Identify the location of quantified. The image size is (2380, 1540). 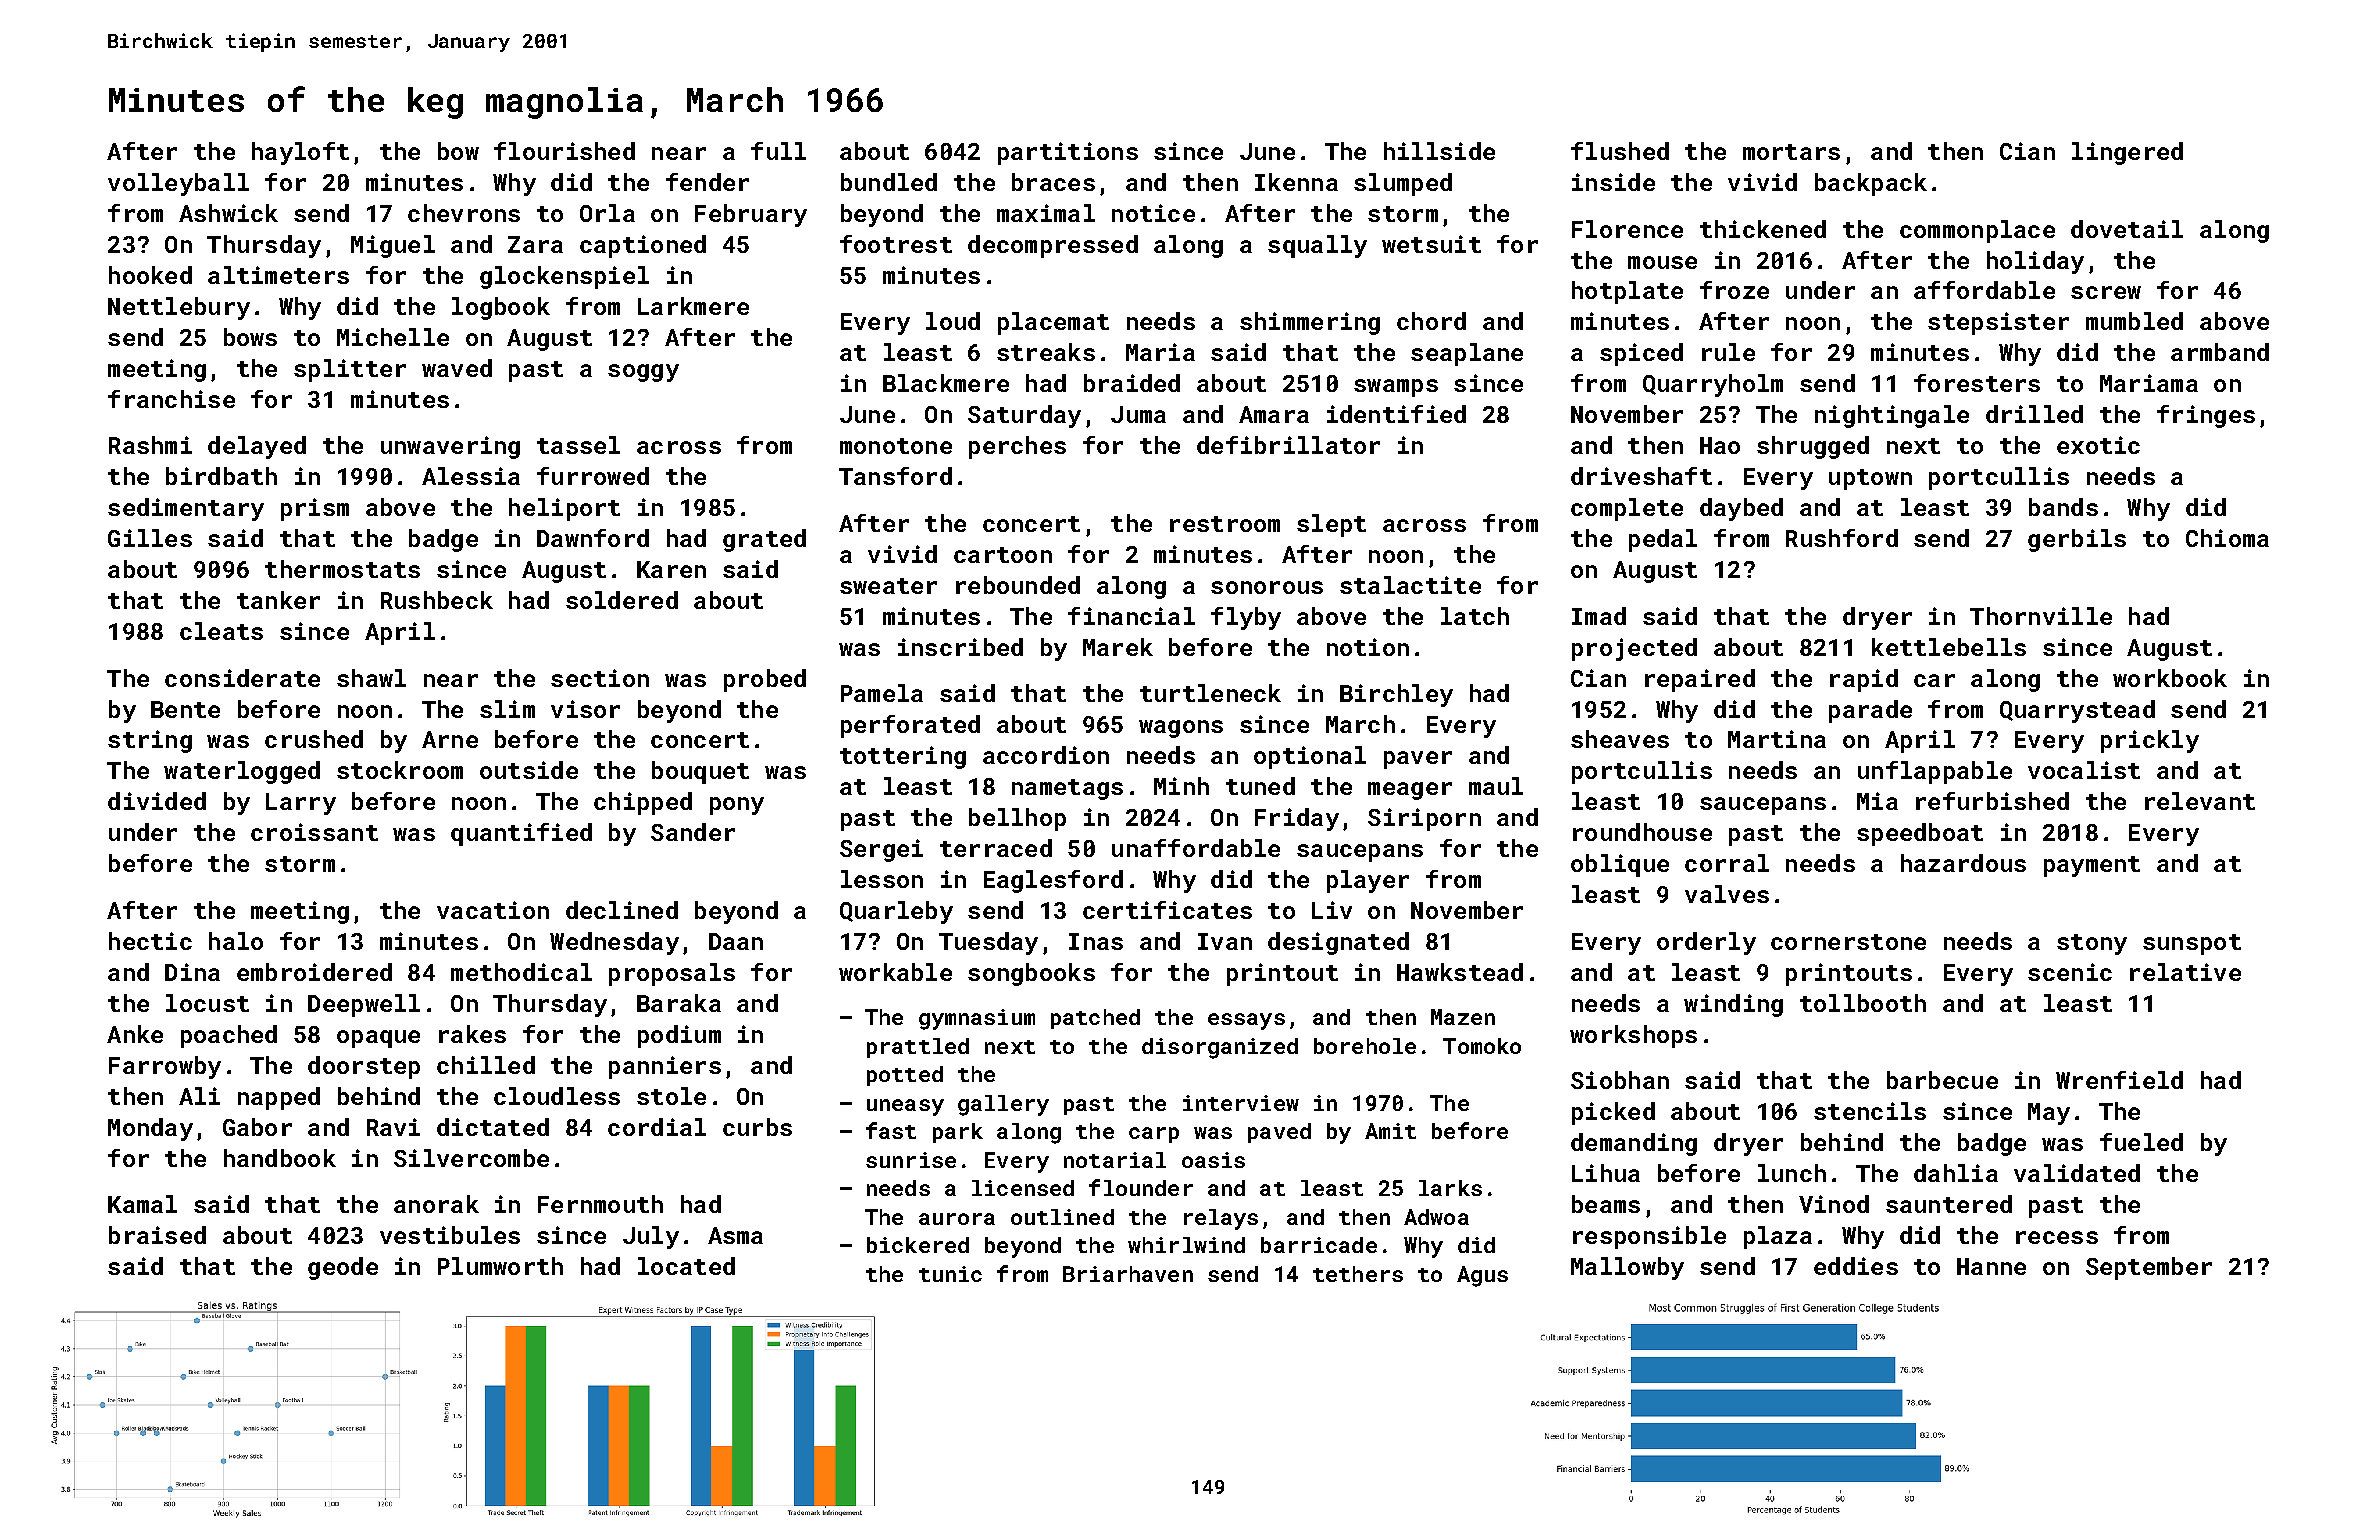
(521, 834).
